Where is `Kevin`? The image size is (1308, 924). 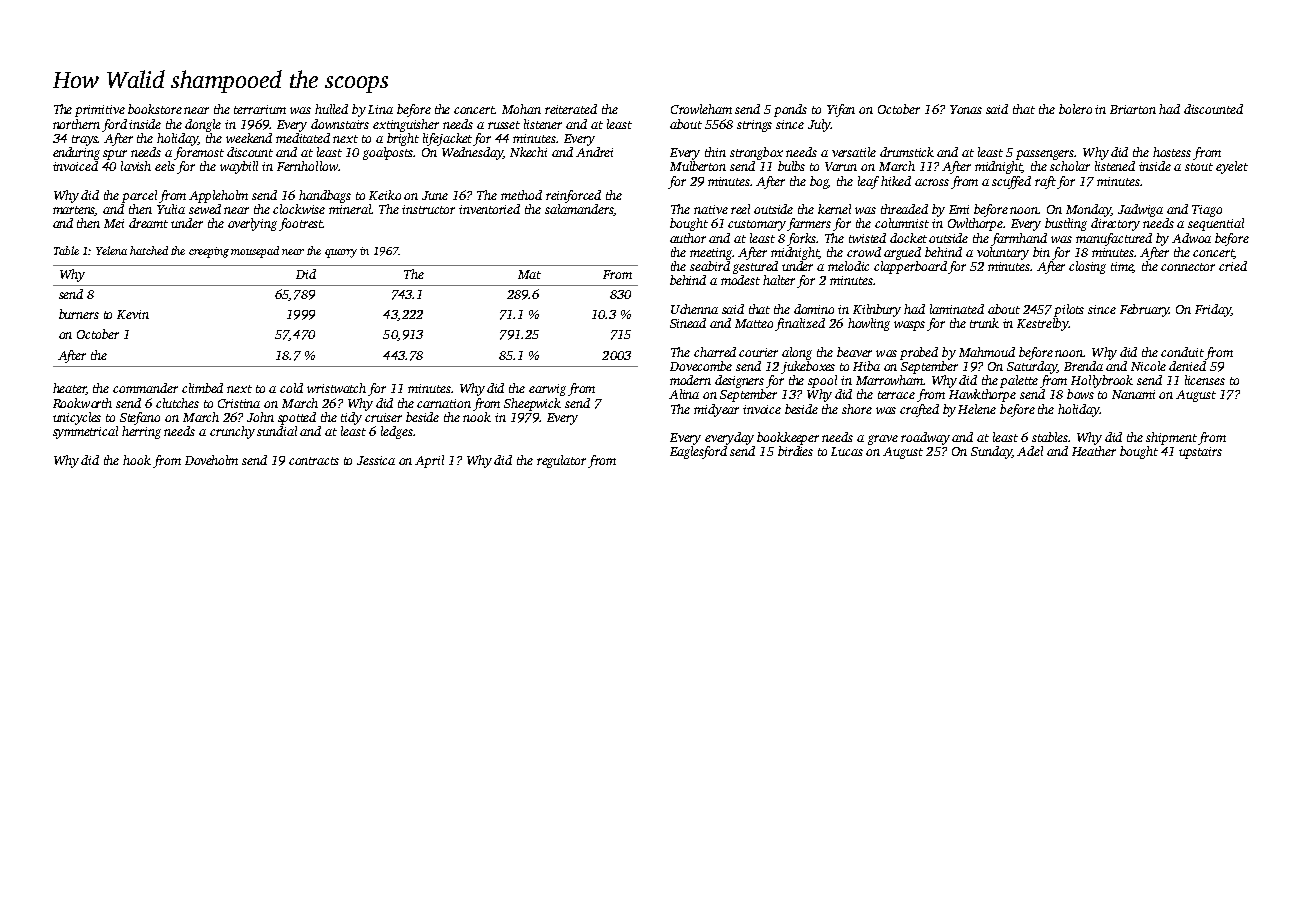 Kevin is located at coordinates (133, 314).
